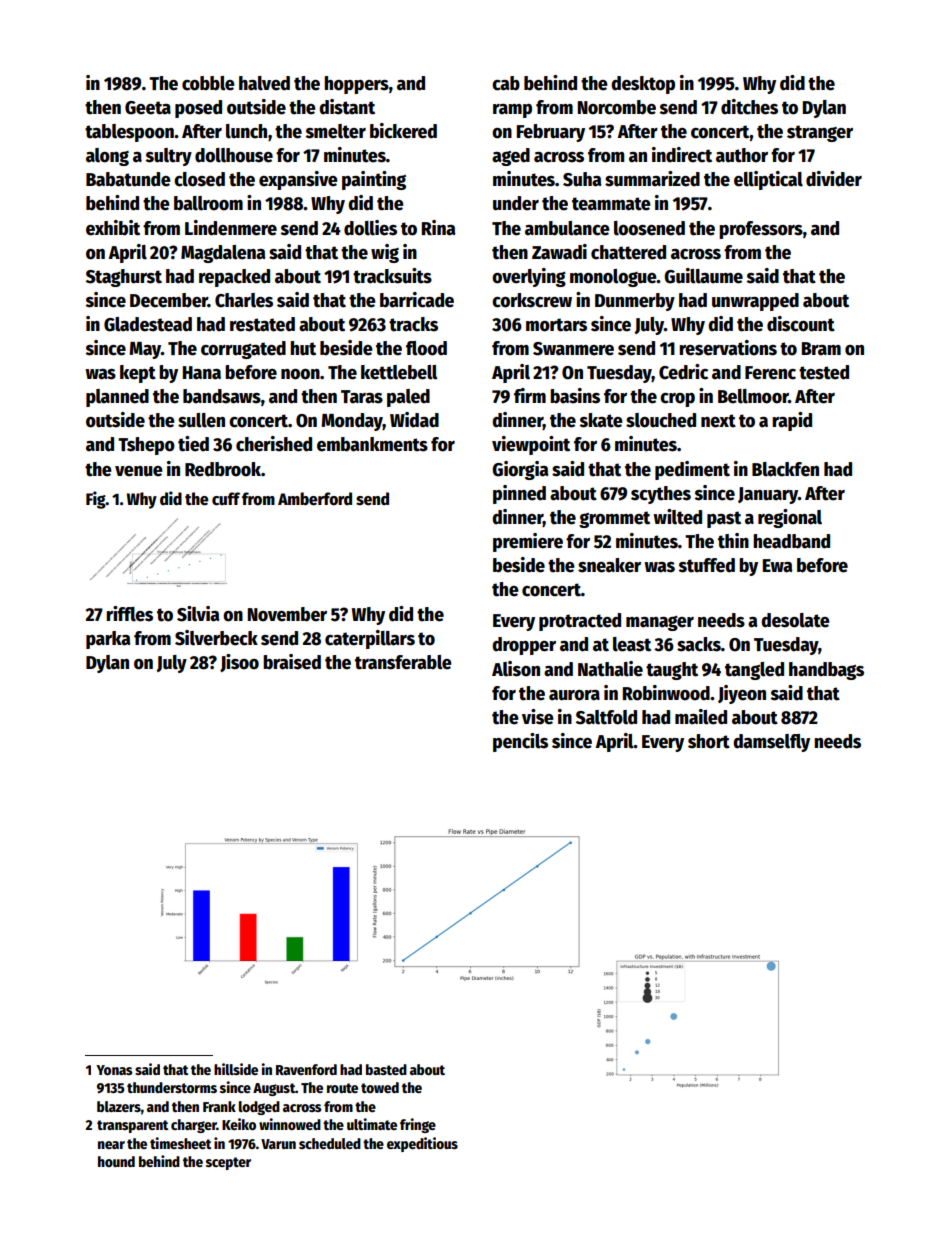 This screenshot has height=1233, width=952. Describe the element at coordinates (771, 743) in the screenshot. I see `damselfly` at that location.
